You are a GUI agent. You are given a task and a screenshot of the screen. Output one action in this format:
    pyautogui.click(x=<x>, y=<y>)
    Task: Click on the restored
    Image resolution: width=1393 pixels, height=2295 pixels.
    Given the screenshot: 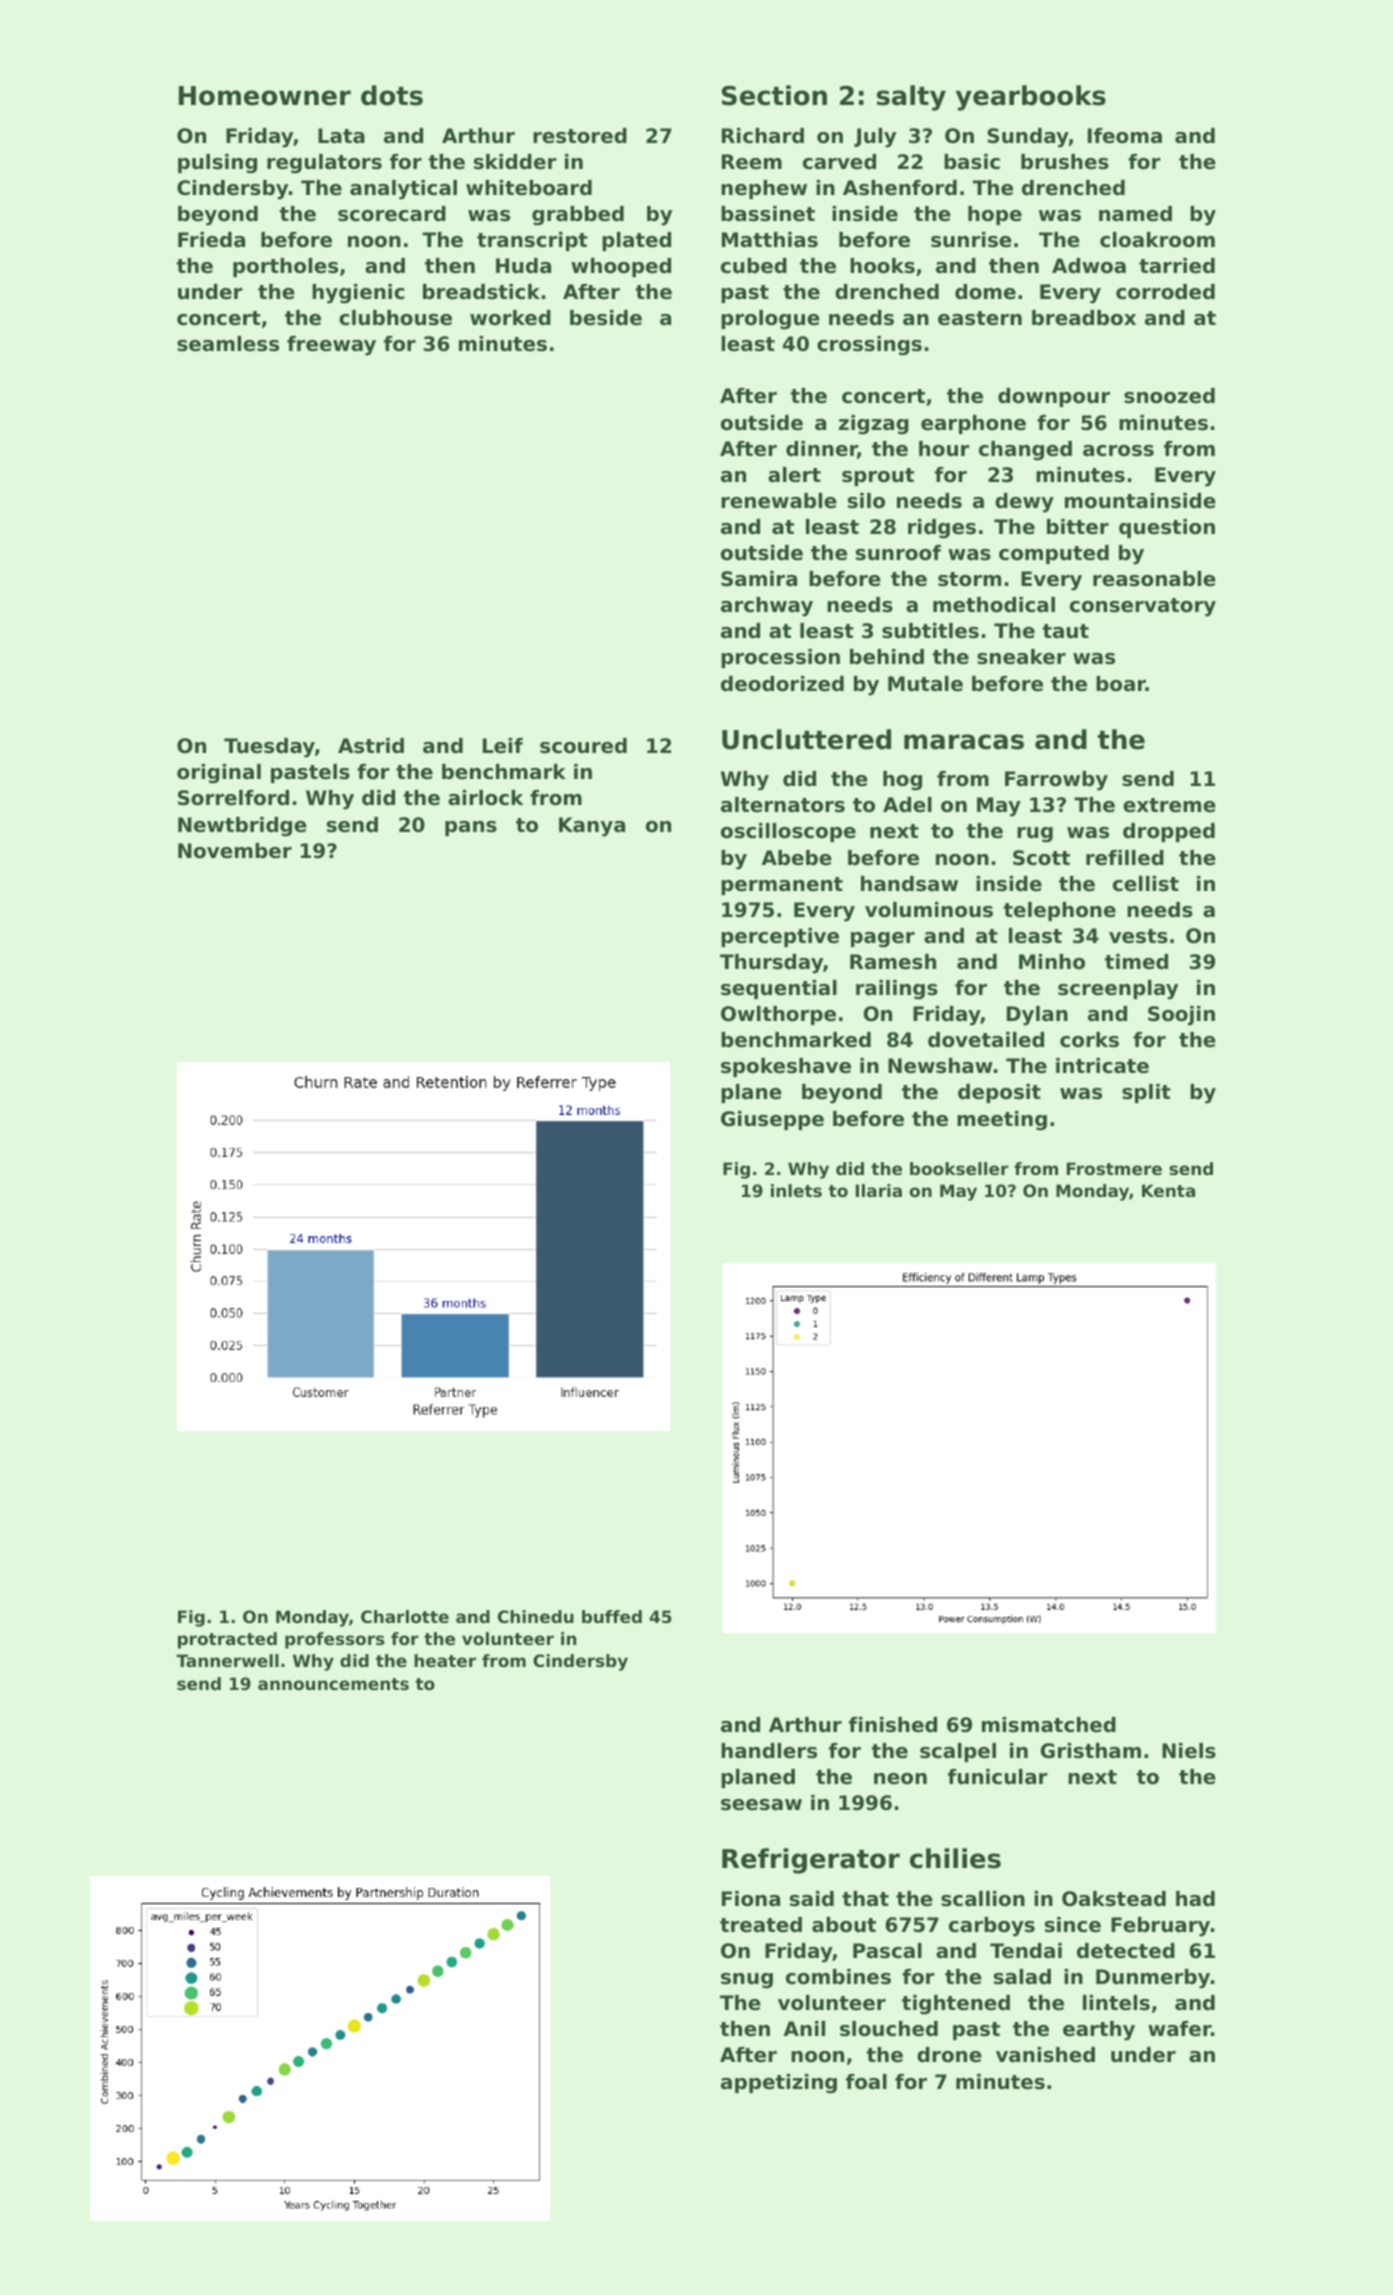 What is the action you would take?
    pyautogui.click(x=580, y=136)
